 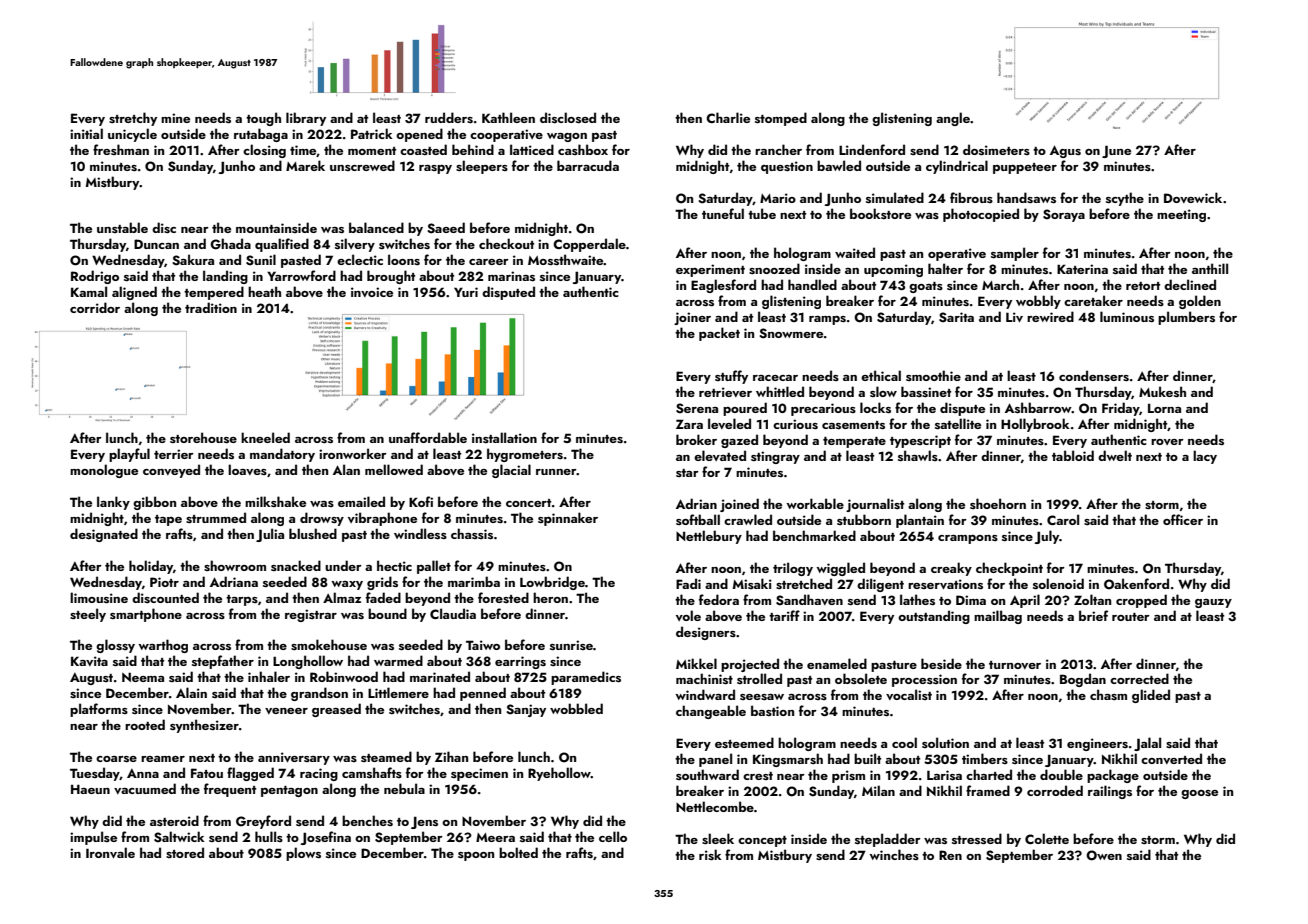 I want to click on risk, so click(x=710, y=854).
